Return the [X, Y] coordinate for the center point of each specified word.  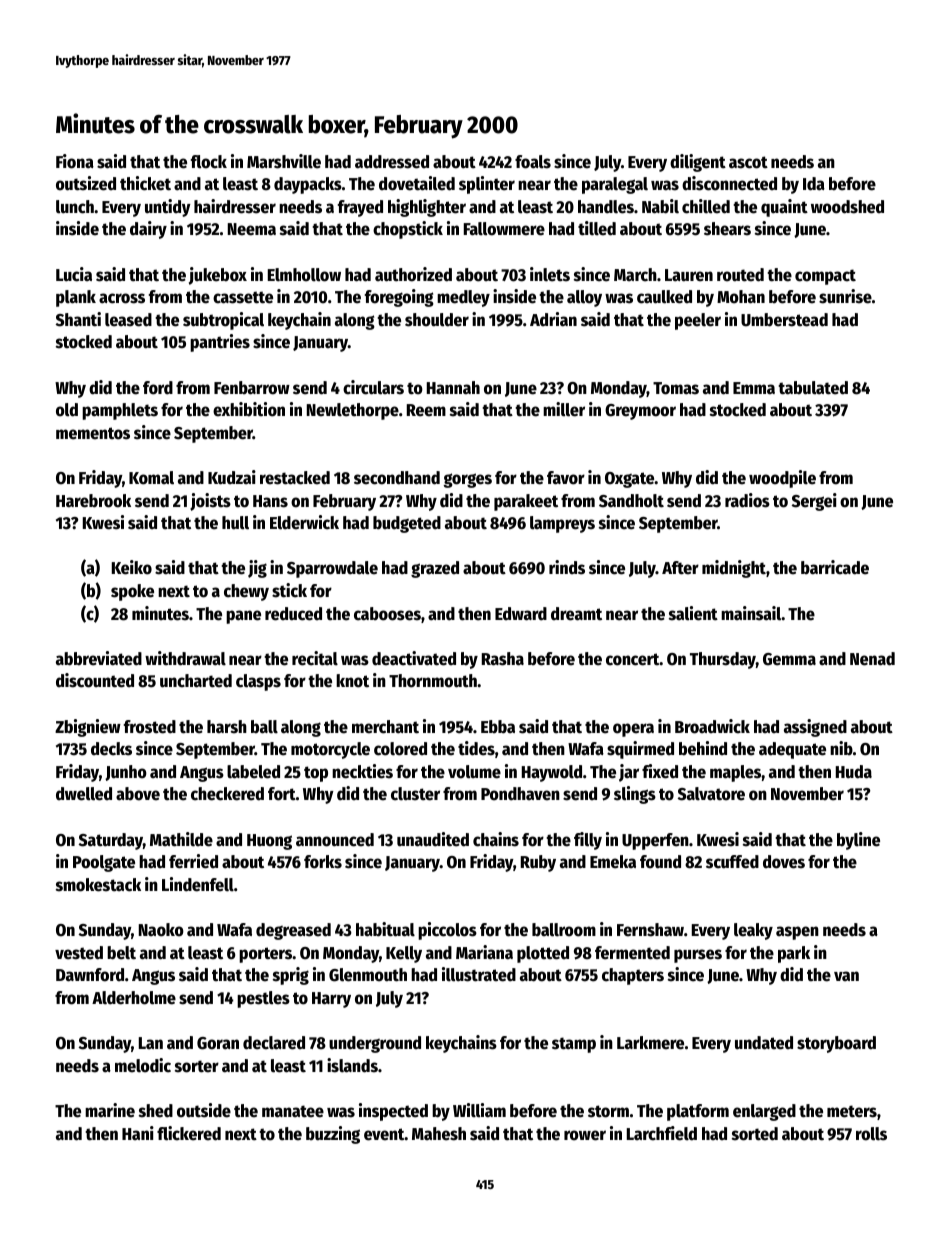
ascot [748, 162]
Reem [426, 410]
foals [533, 162]
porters [265, 955]
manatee [293, 1111]
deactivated [414, 658]
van [846, 976]
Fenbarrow [252, 388]
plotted [543, 954]
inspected [393, 1112]
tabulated [813, 388]
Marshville [284, 161]
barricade [835, 567]
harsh [227, 727]
